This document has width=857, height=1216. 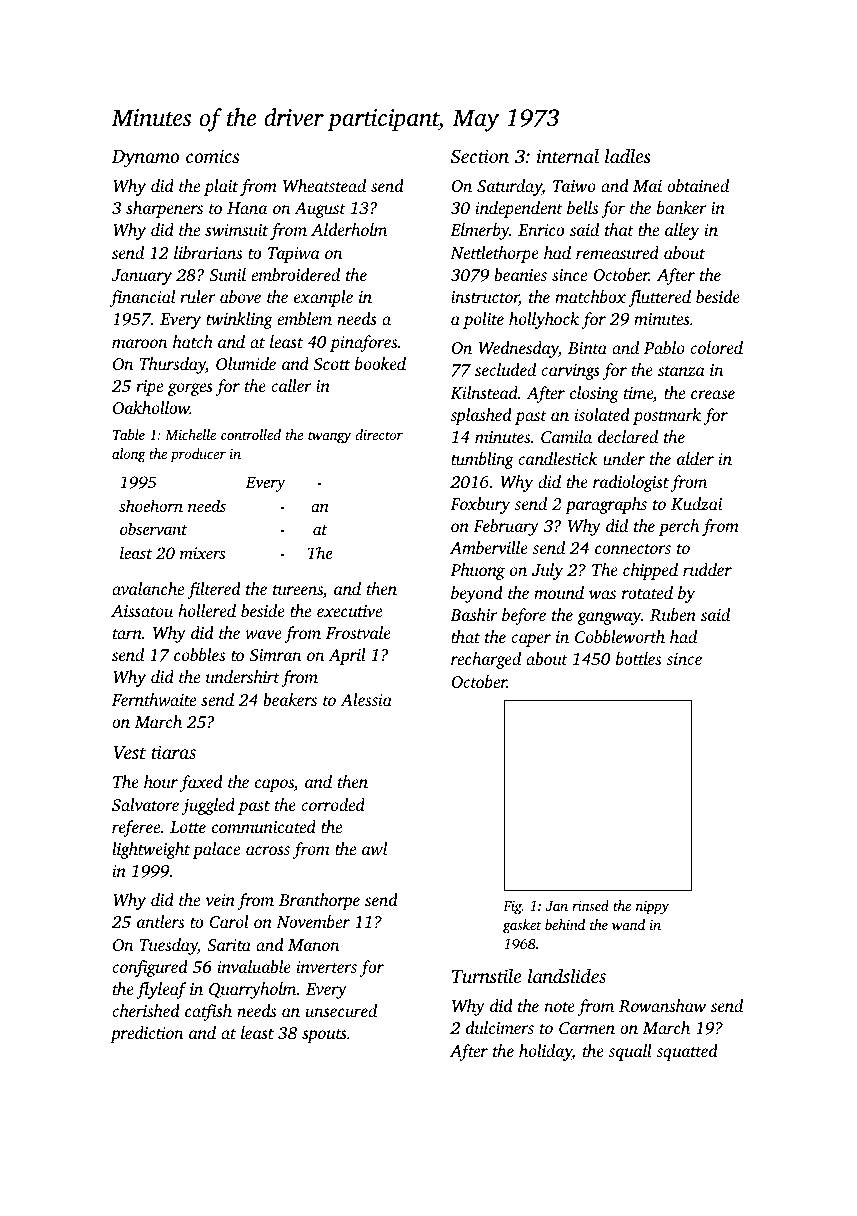 What do you see at coordinates (161, 990) in the document?
I see `flyleaf` at bounding box center [161, 990].
